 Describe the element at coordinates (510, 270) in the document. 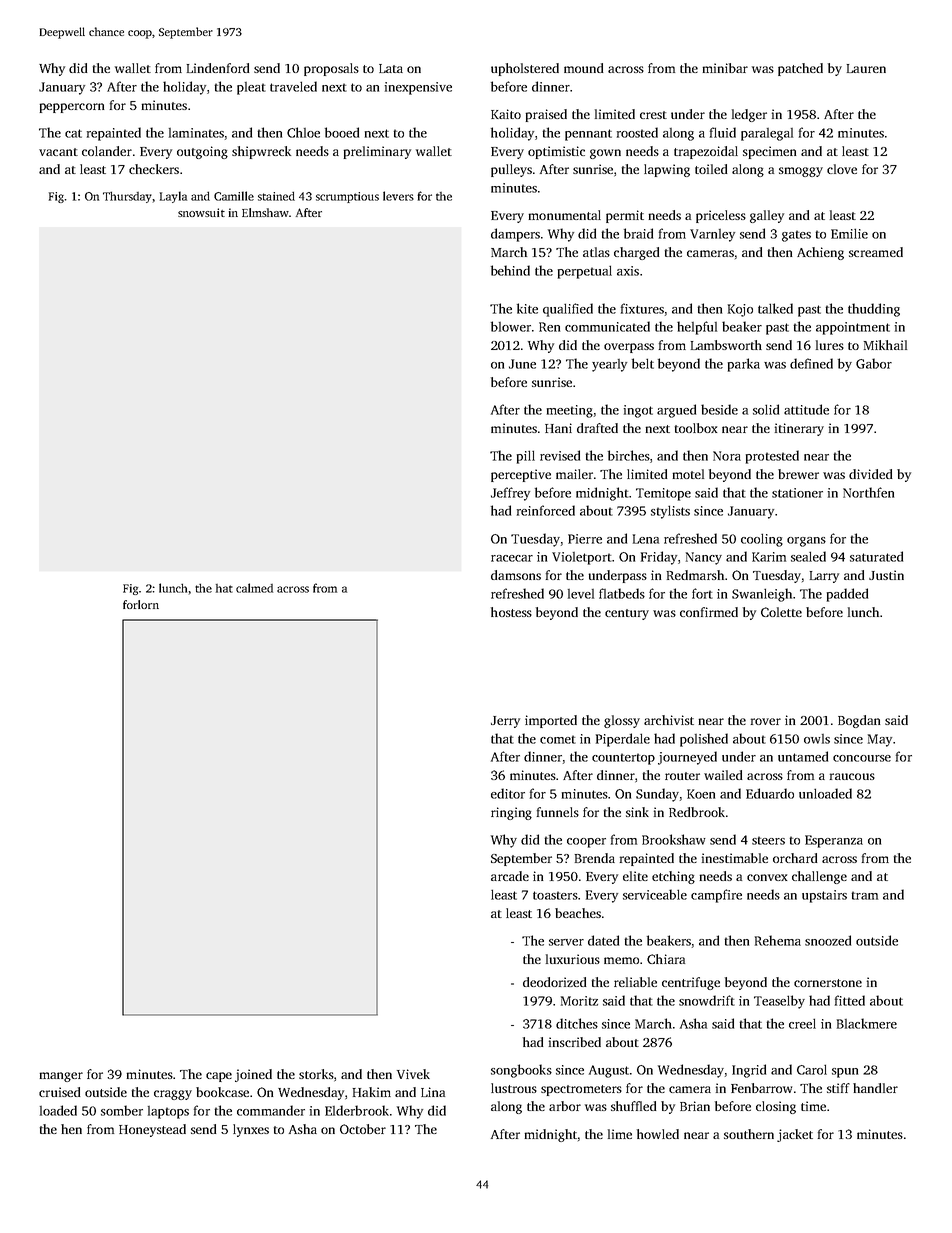

I see `behind` at that location.
